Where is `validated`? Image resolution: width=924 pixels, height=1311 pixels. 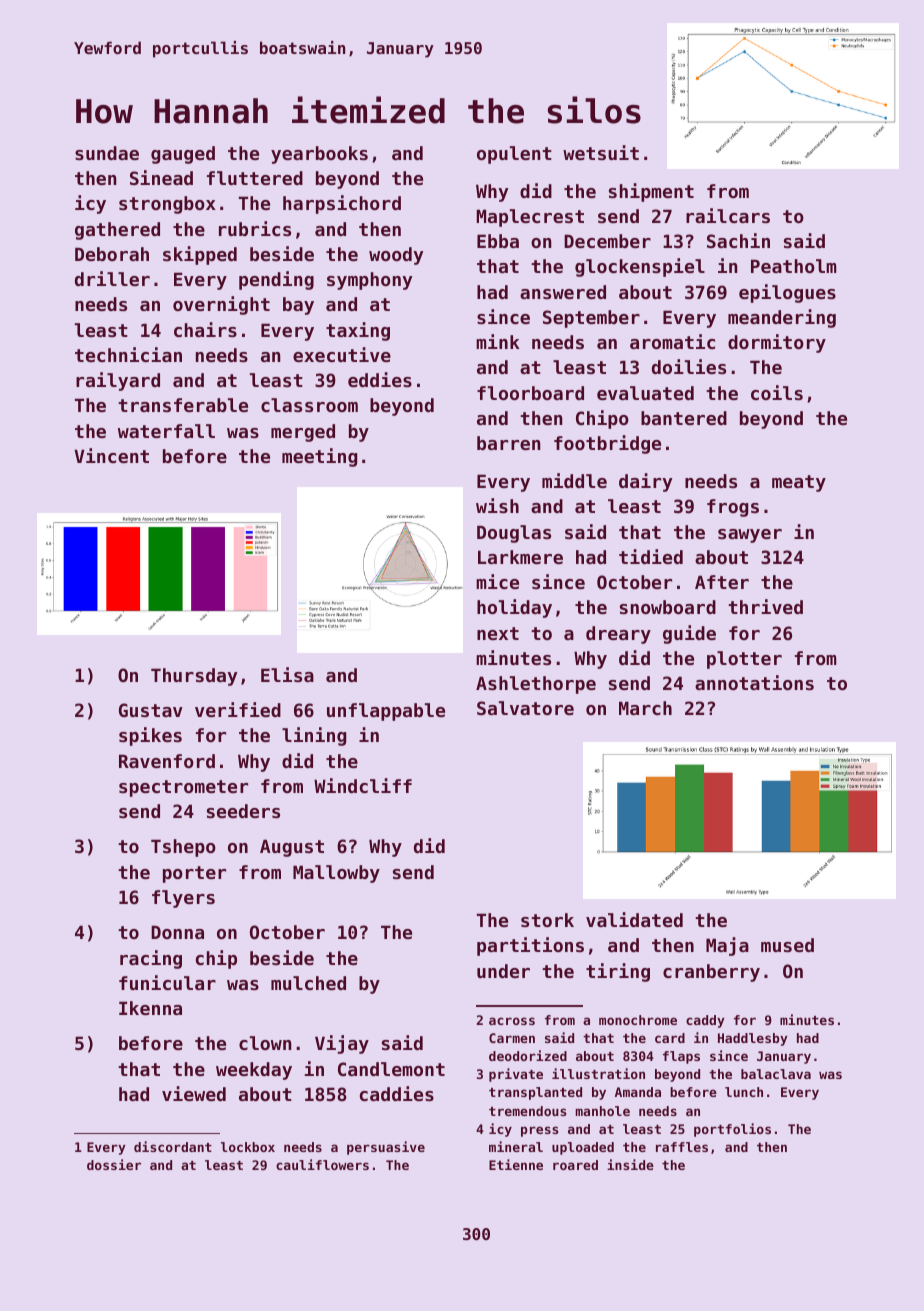
validated is located at coordinates (634, 919).
